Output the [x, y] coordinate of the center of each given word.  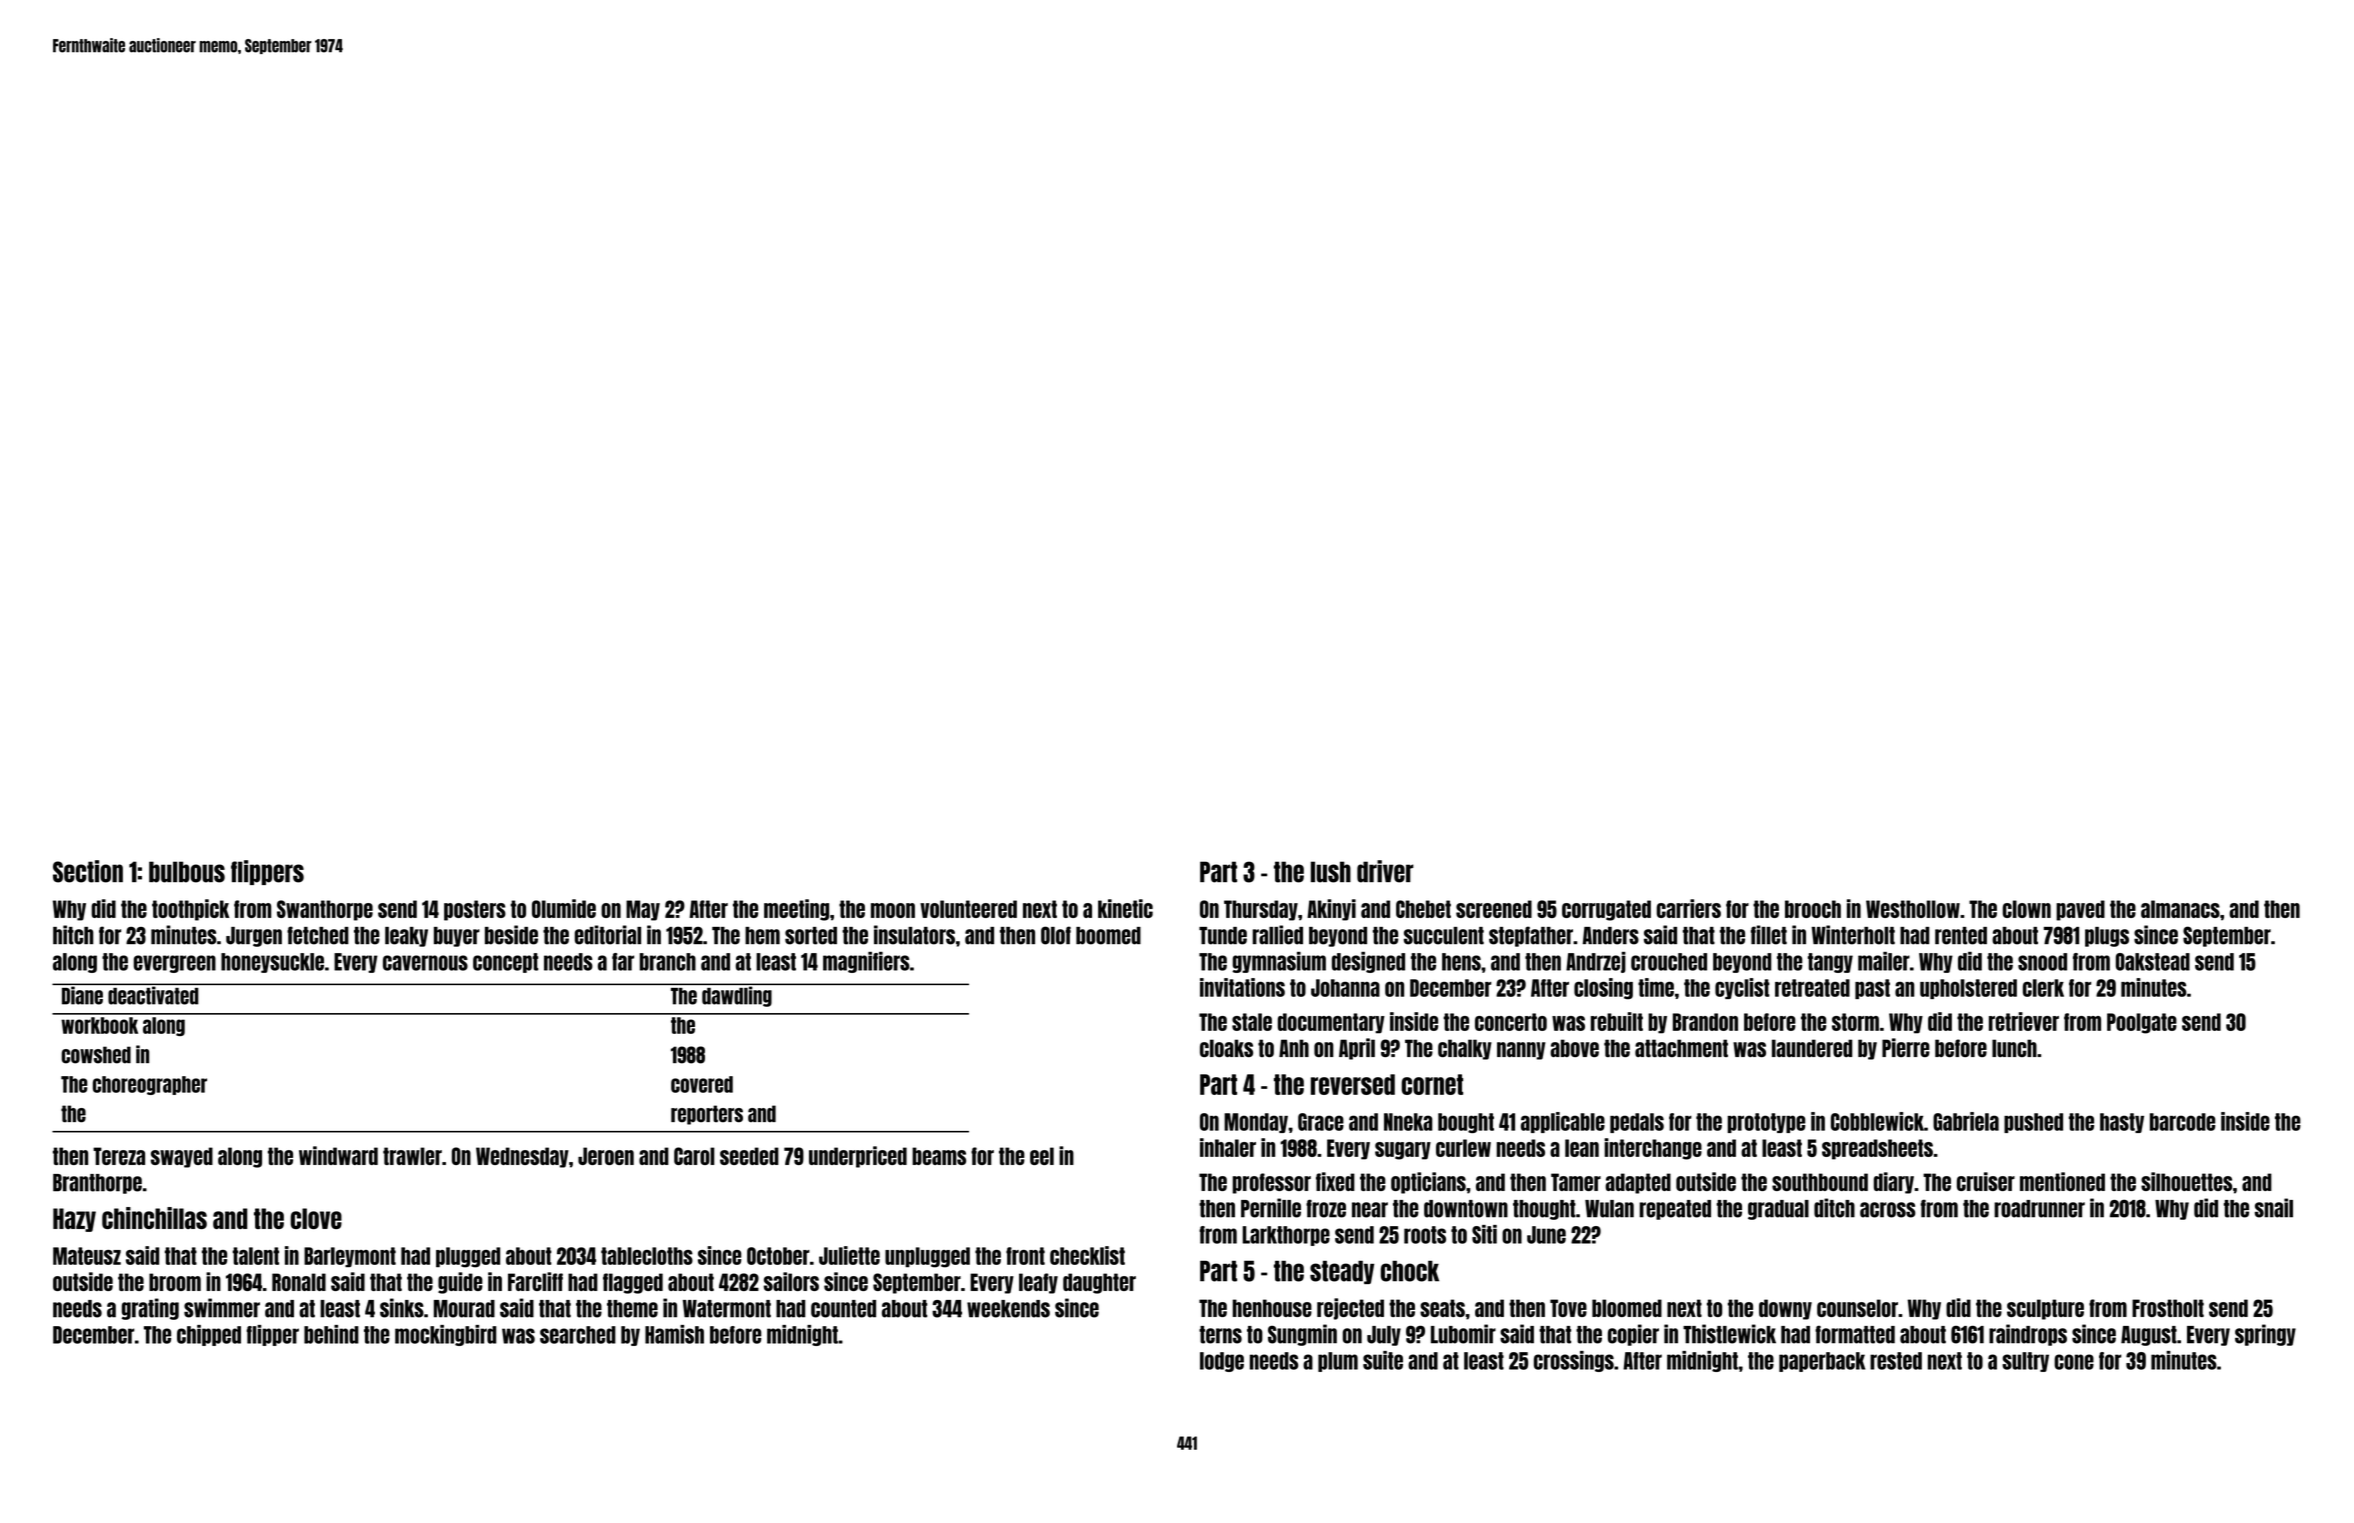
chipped [209, 1335]
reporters [707, 1115]
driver [1385, 871]
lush [1331, 872]
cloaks [1226, 1048]
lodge [1222, 1362]
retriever [2024, 1021]
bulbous [187, 872]
